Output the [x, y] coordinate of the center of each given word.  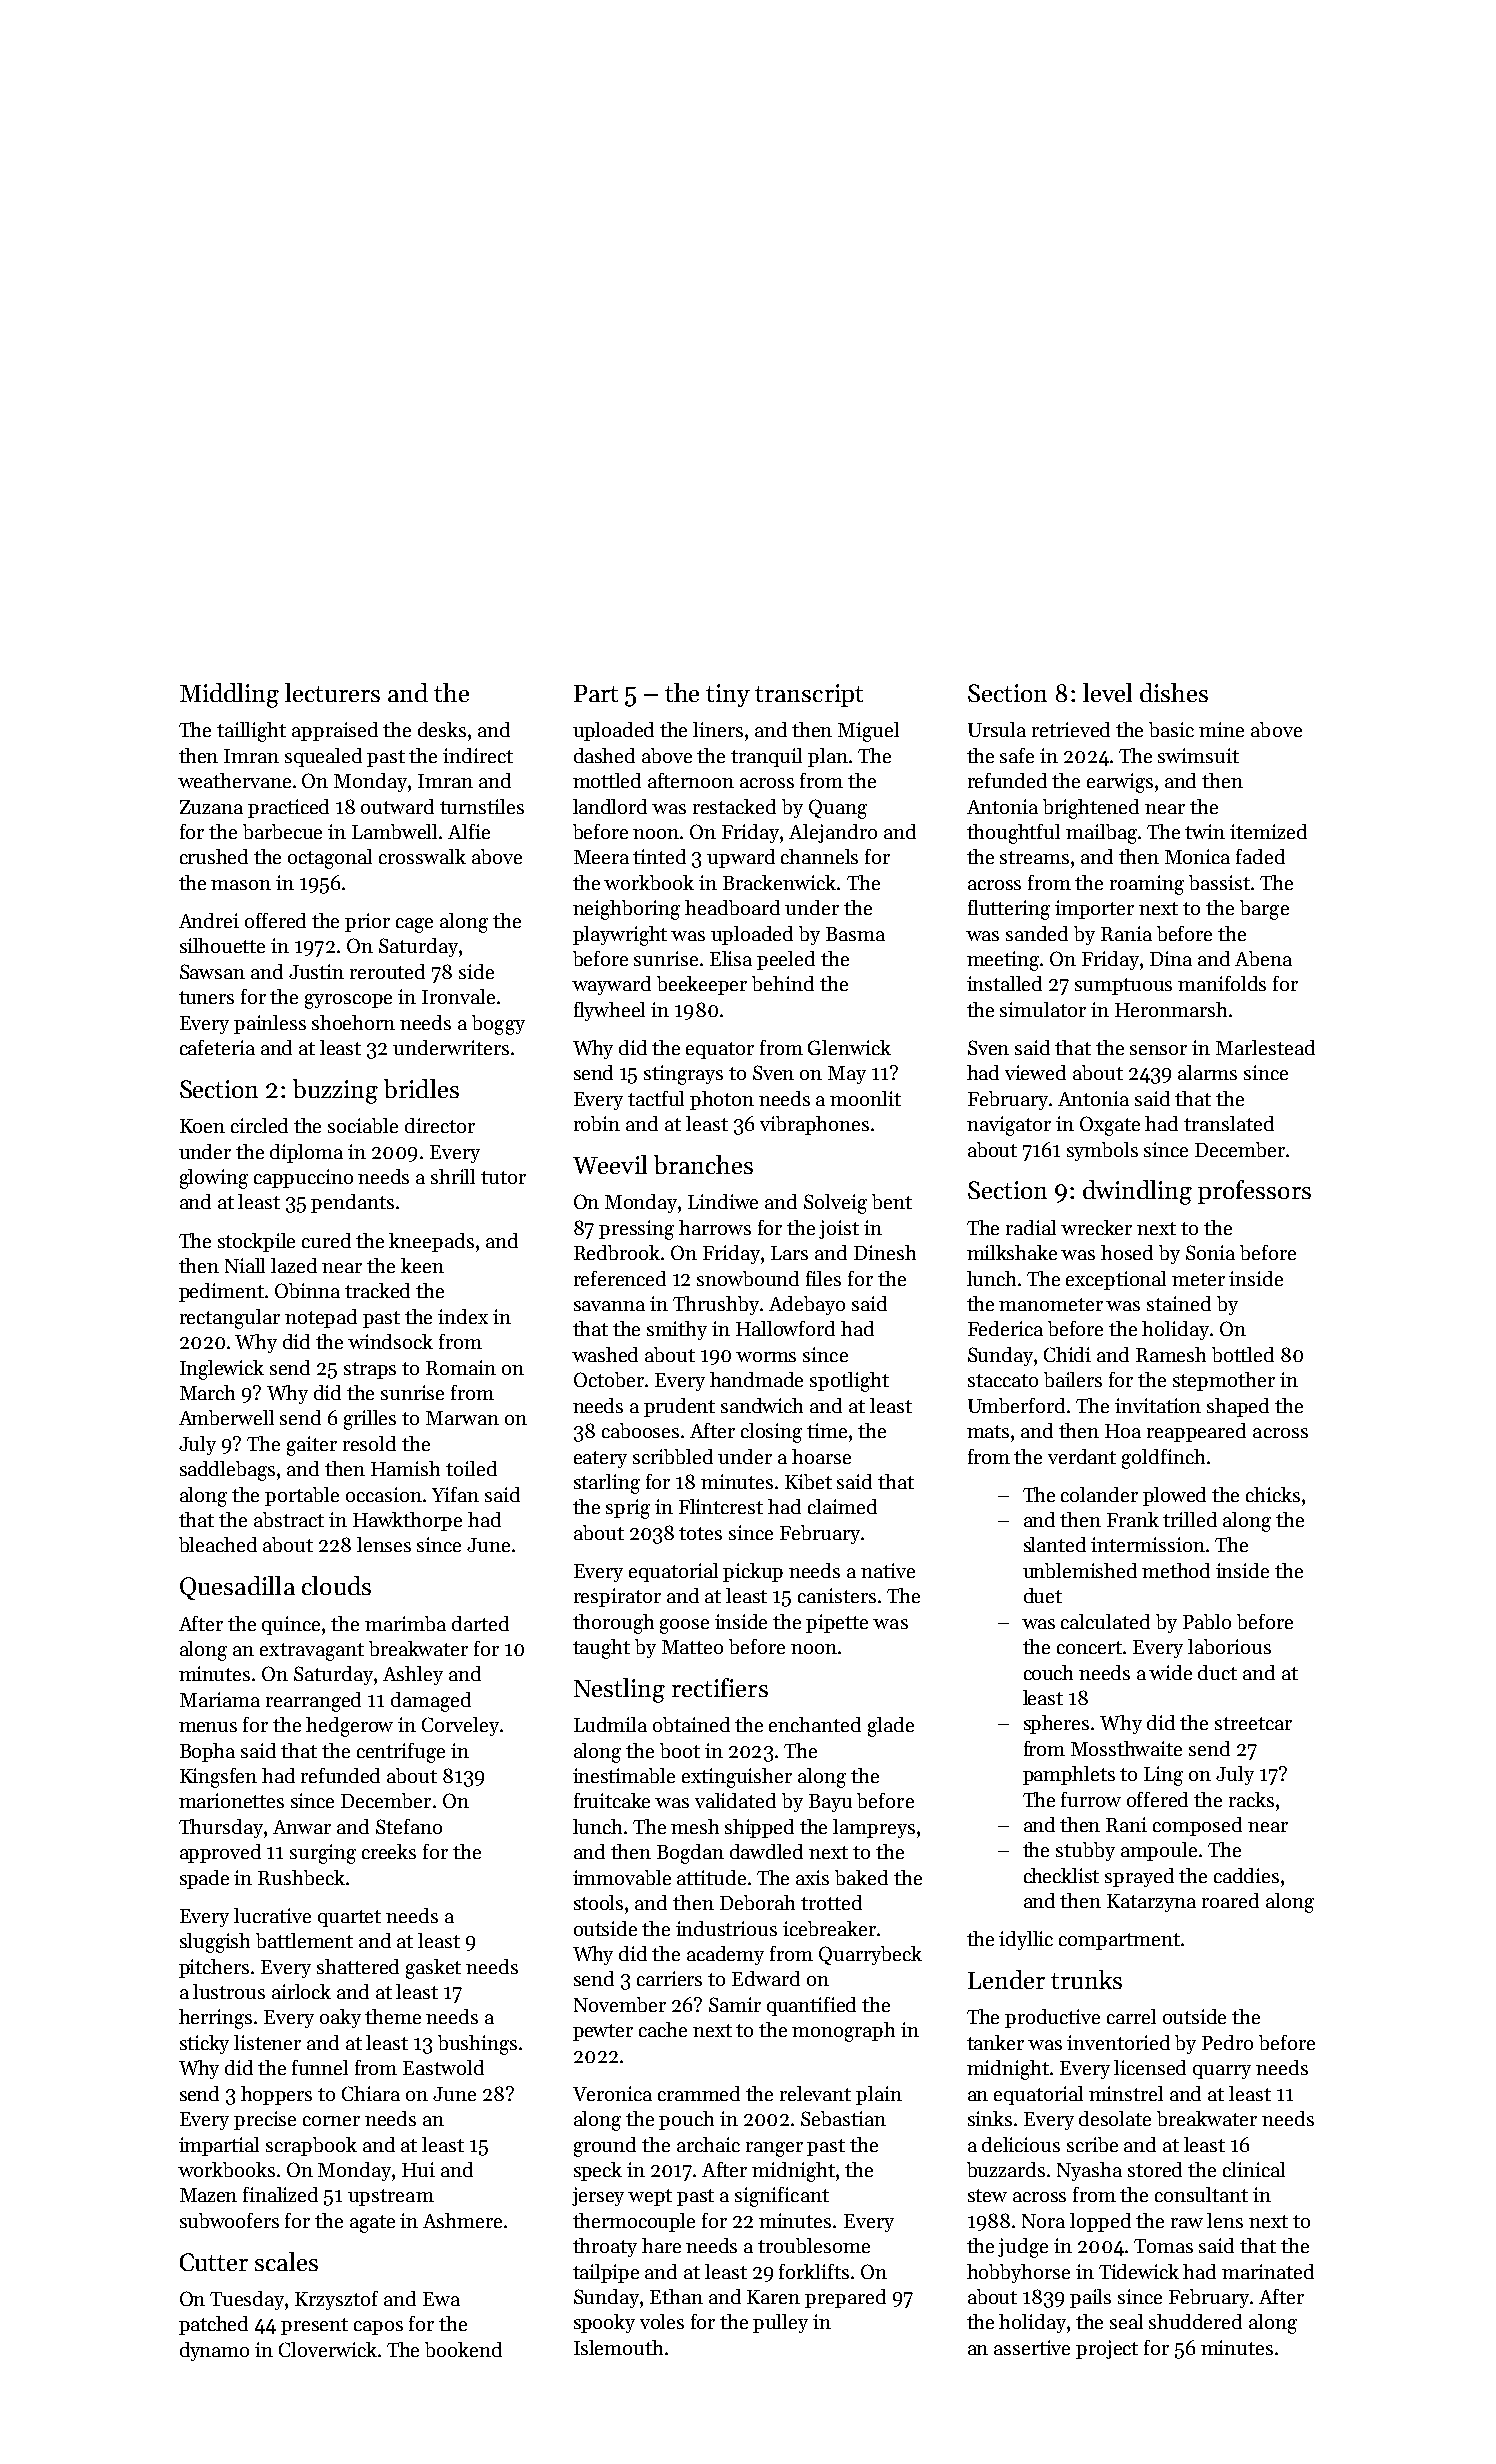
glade [891, 1727]
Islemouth [618, 2347]
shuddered [1195, 2321]
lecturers [332, 692]
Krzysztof [336, 2300]
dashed [604, 755]
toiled [471, 1468]
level [1107, 692]
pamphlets [1069, 1775]
